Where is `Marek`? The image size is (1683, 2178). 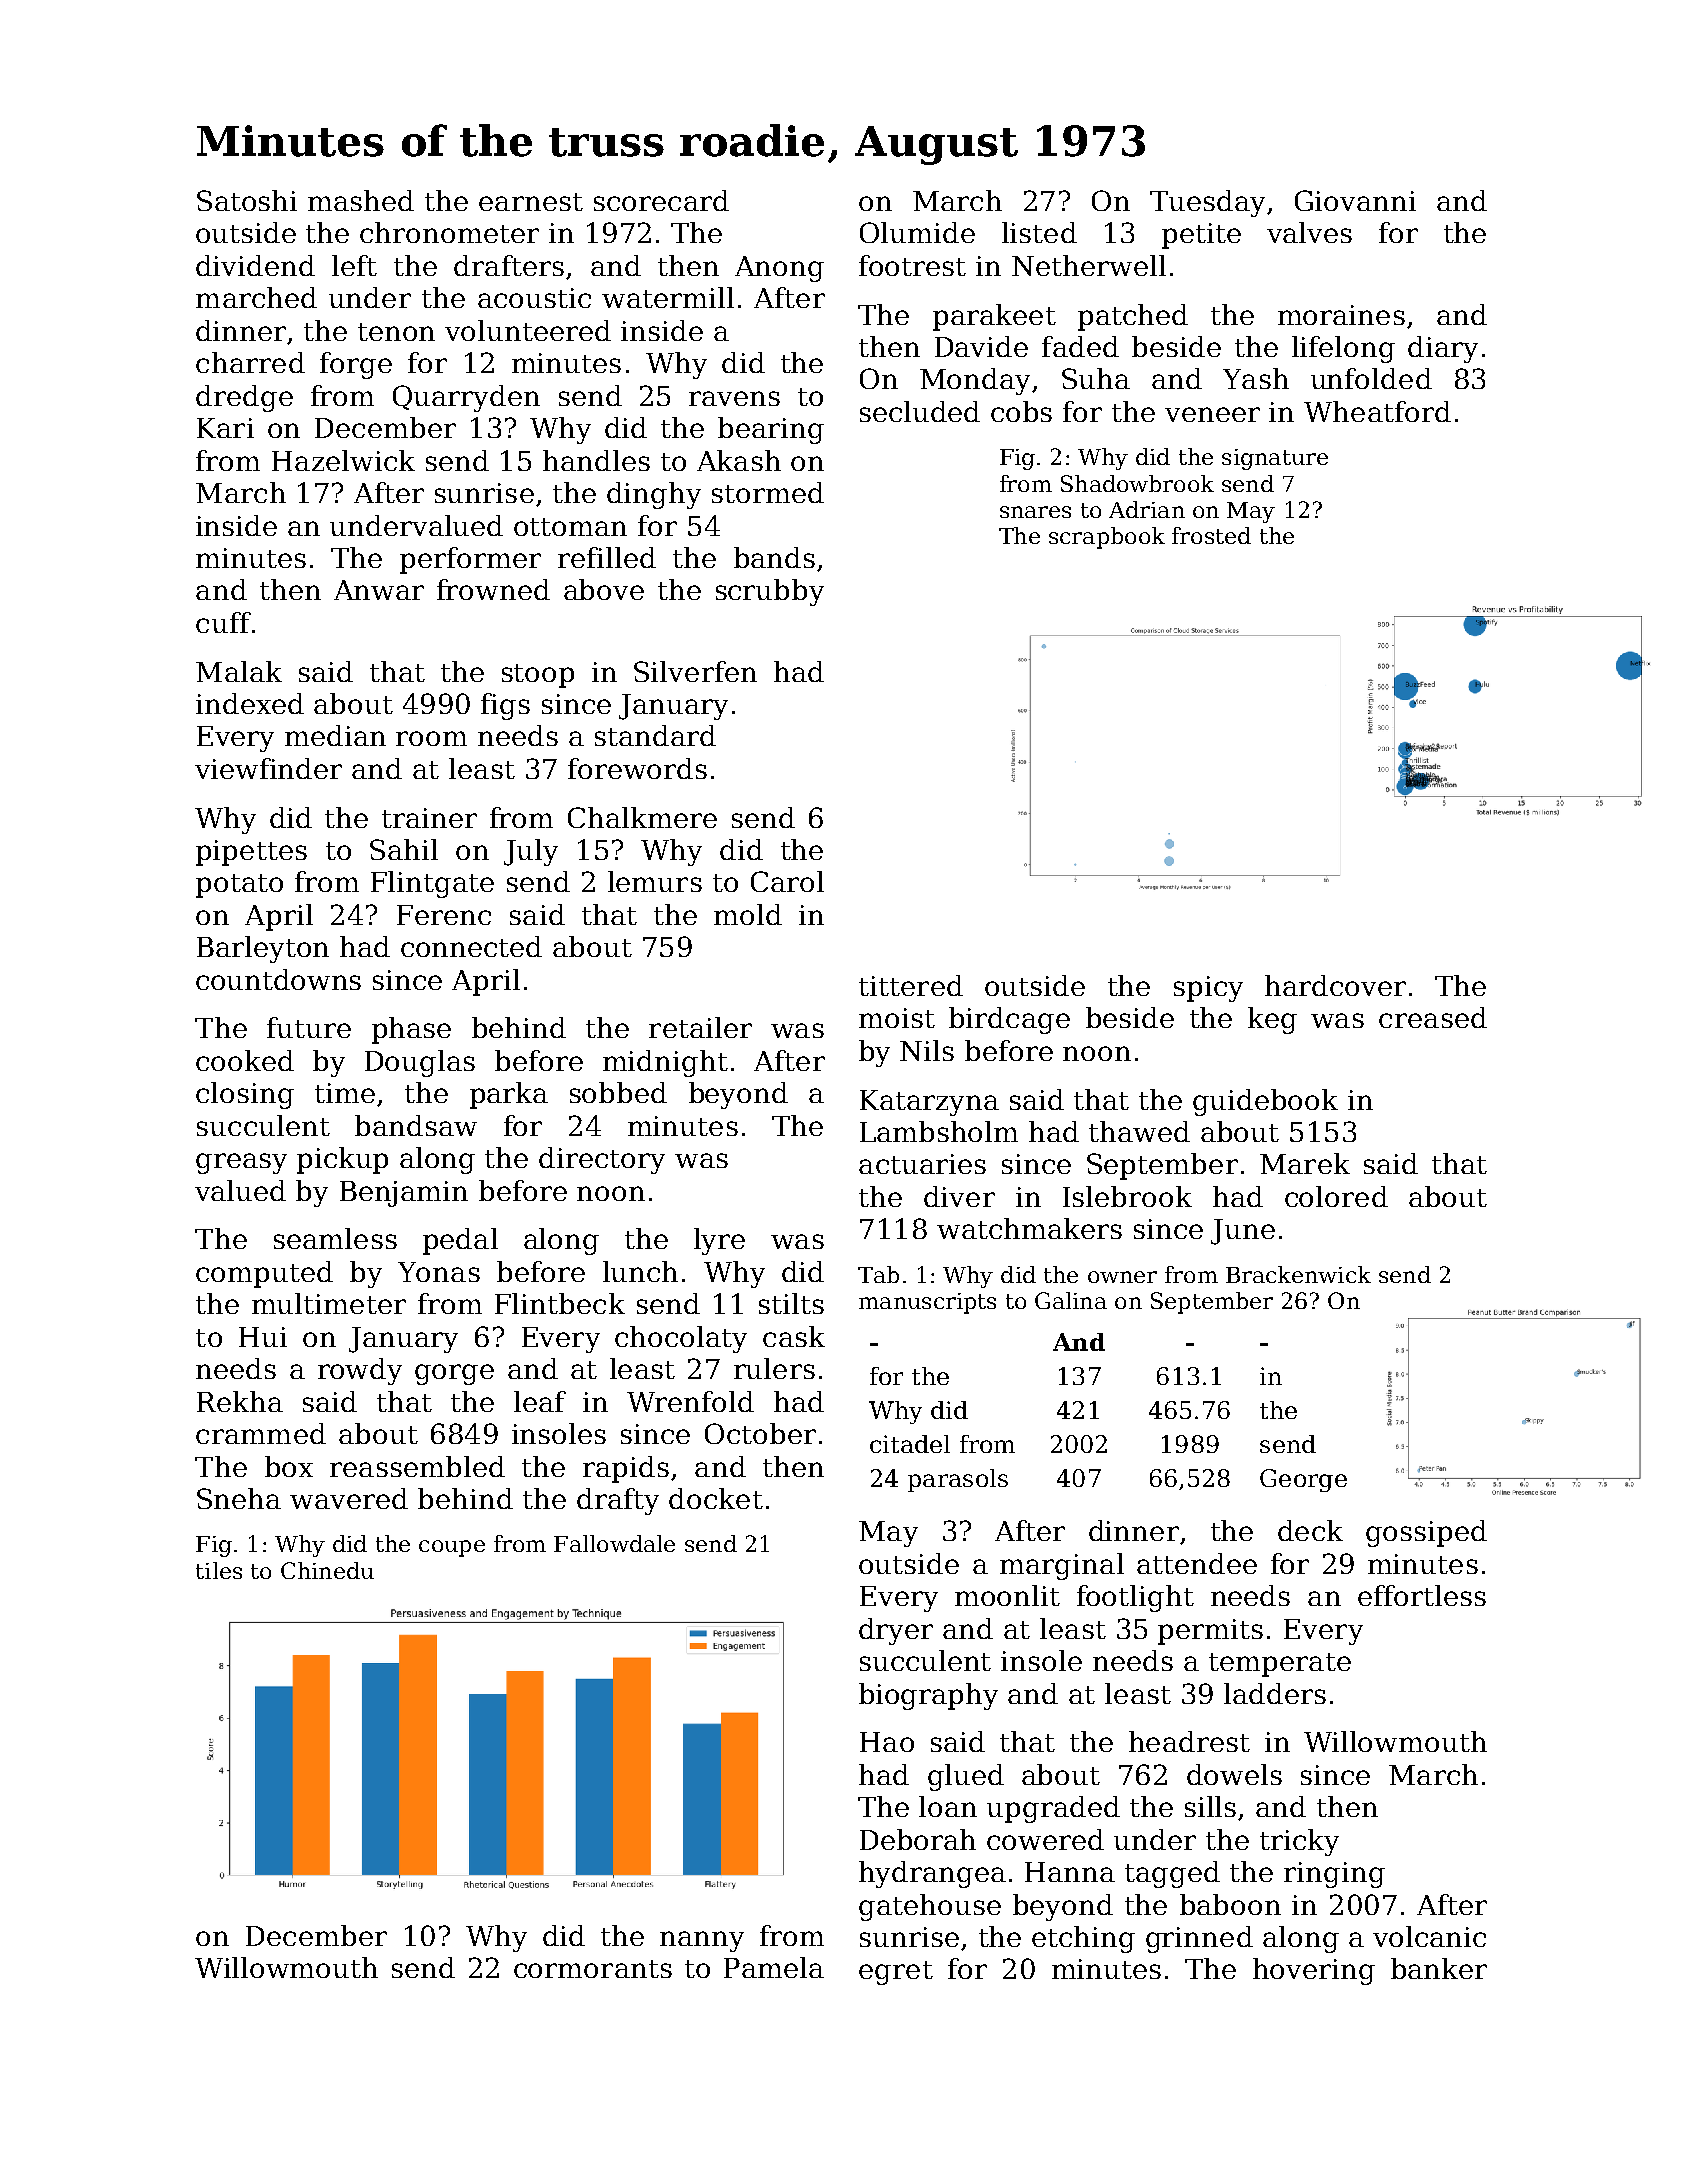
Marek is located at coordinates (1305, 1163).
